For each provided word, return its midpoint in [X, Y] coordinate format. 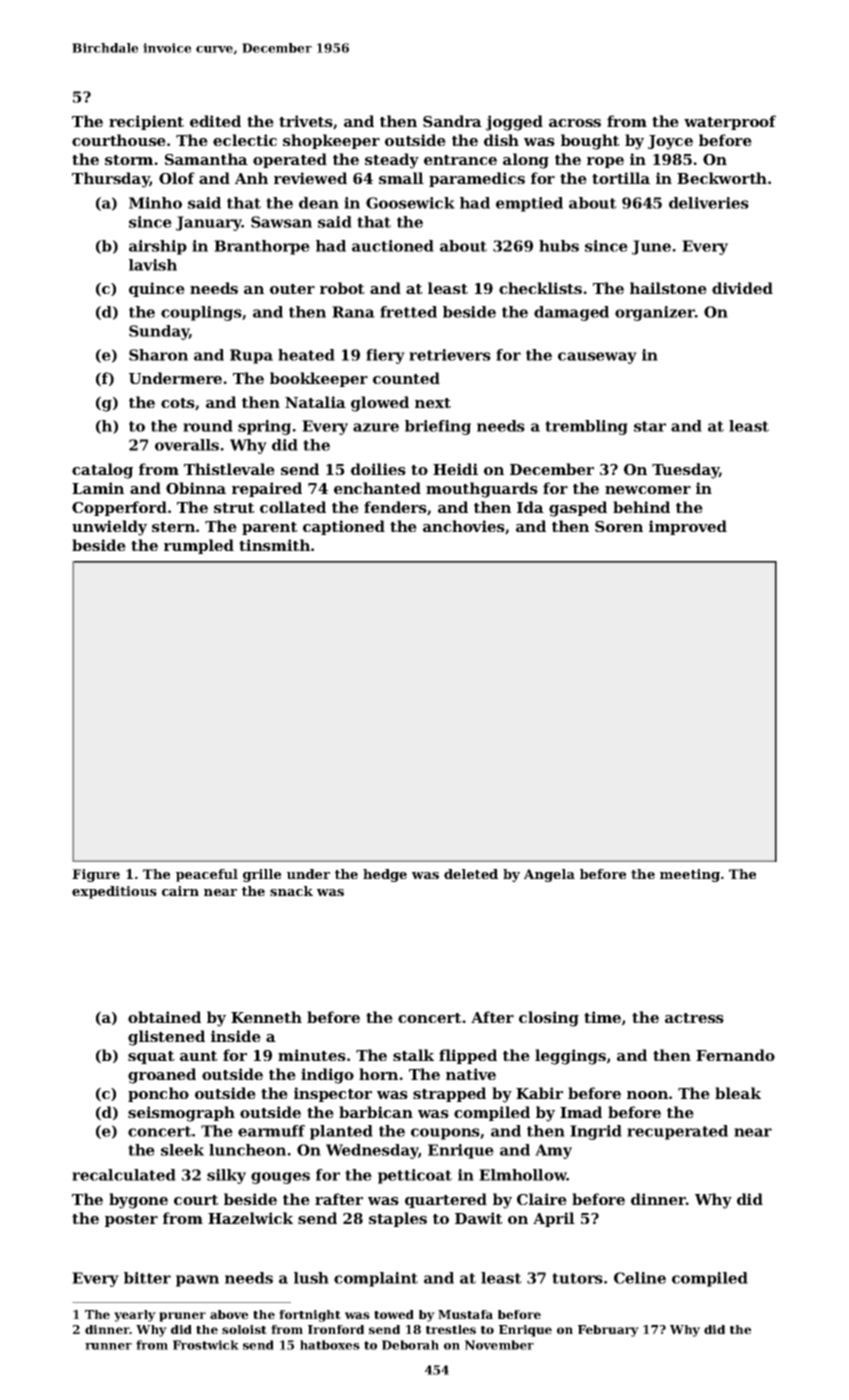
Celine [640, 1278]
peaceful [207, 875]
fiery [385, 356]
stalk [413, 1055]
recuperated [677, 1132]
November [499, 1345]
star [650, 426]
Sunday [159, 332]
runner [108, 1346]
